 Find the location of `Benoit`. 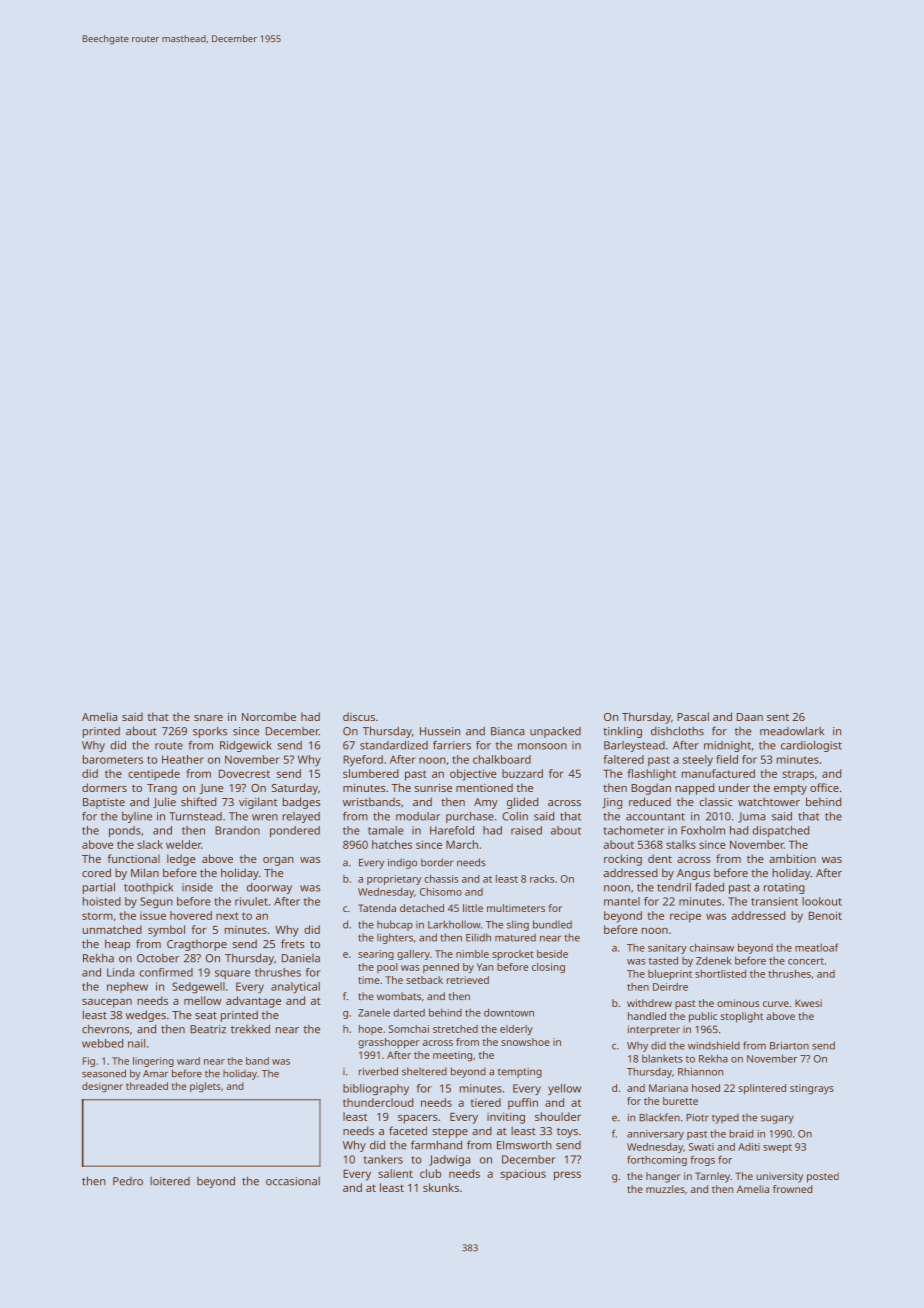

Benoit is located at coordinates (825, 915).
